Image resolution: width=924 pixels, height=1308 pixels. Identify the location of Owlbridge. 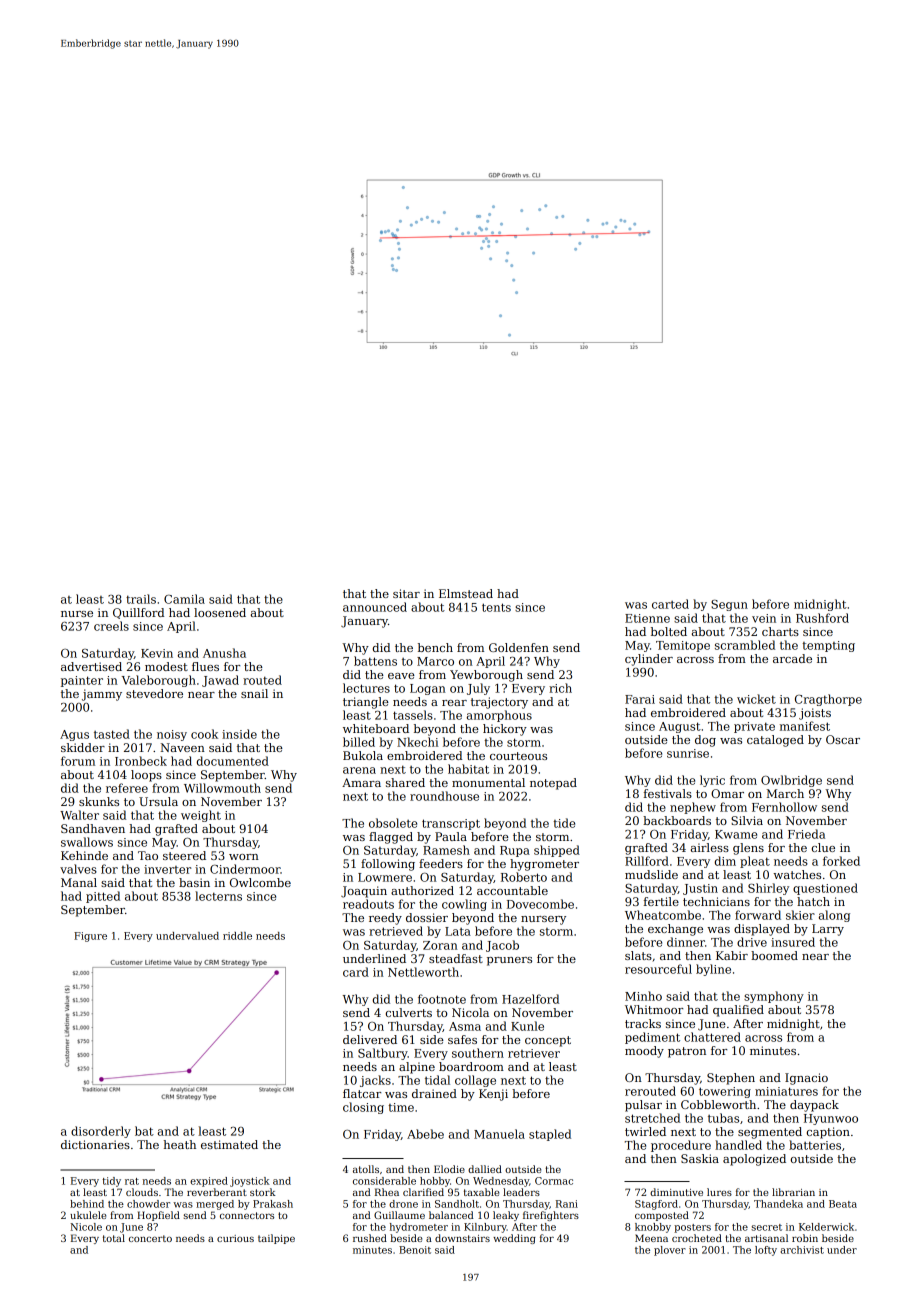
(791, 781).
